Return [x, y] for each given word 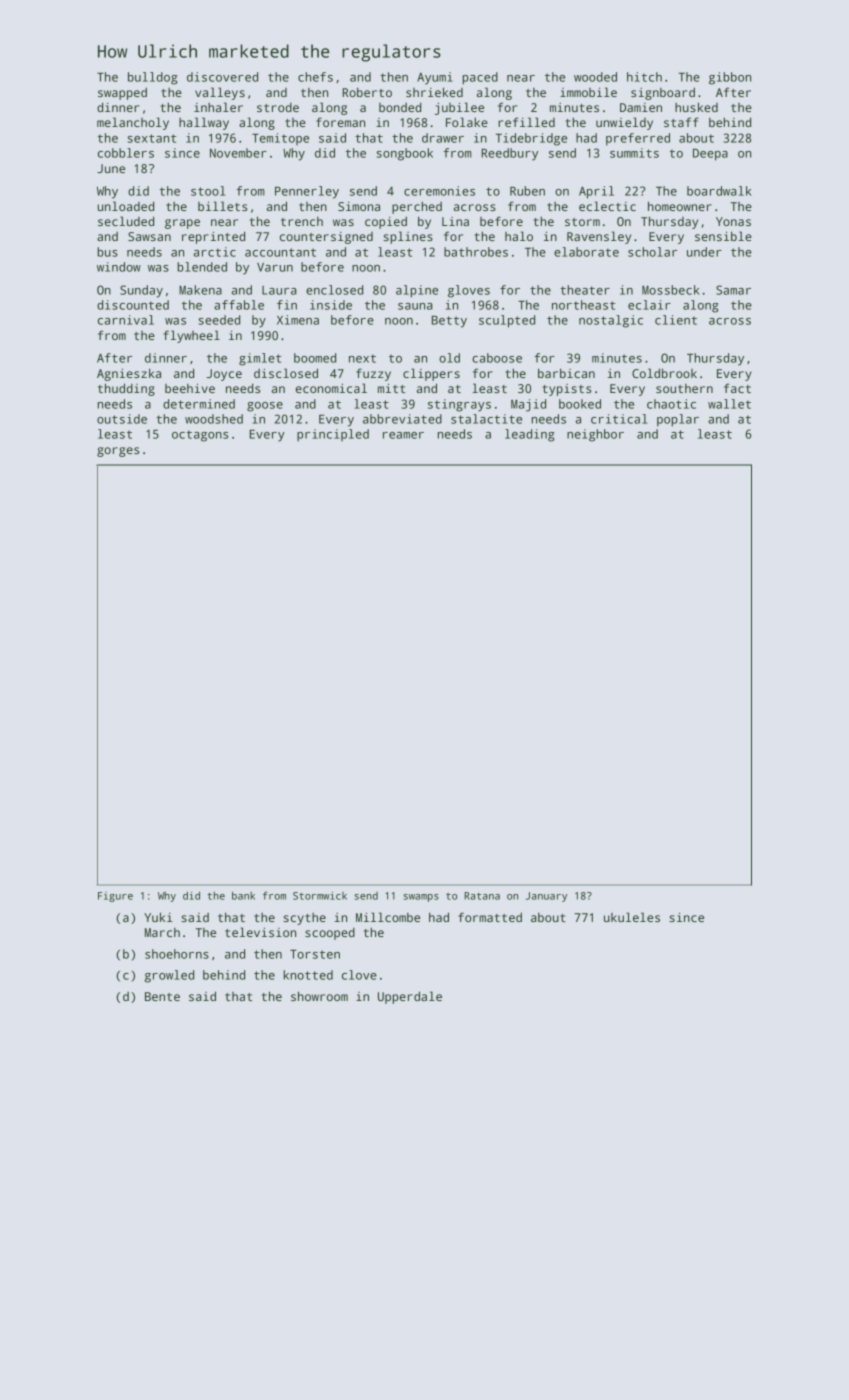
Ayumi [435, 78]
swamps [421, 898]
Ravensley [599, 237]
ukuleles [632, 917]
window [119, 267]
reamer [403, 435]
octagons [200, 436]
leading [530, 435]
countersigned [326, 238]
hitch [644, 77]
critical [619, 419]
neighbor [595, 435]
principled [333, 435]
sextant [152, 138]
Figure [115, 897]
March [162, 932]
